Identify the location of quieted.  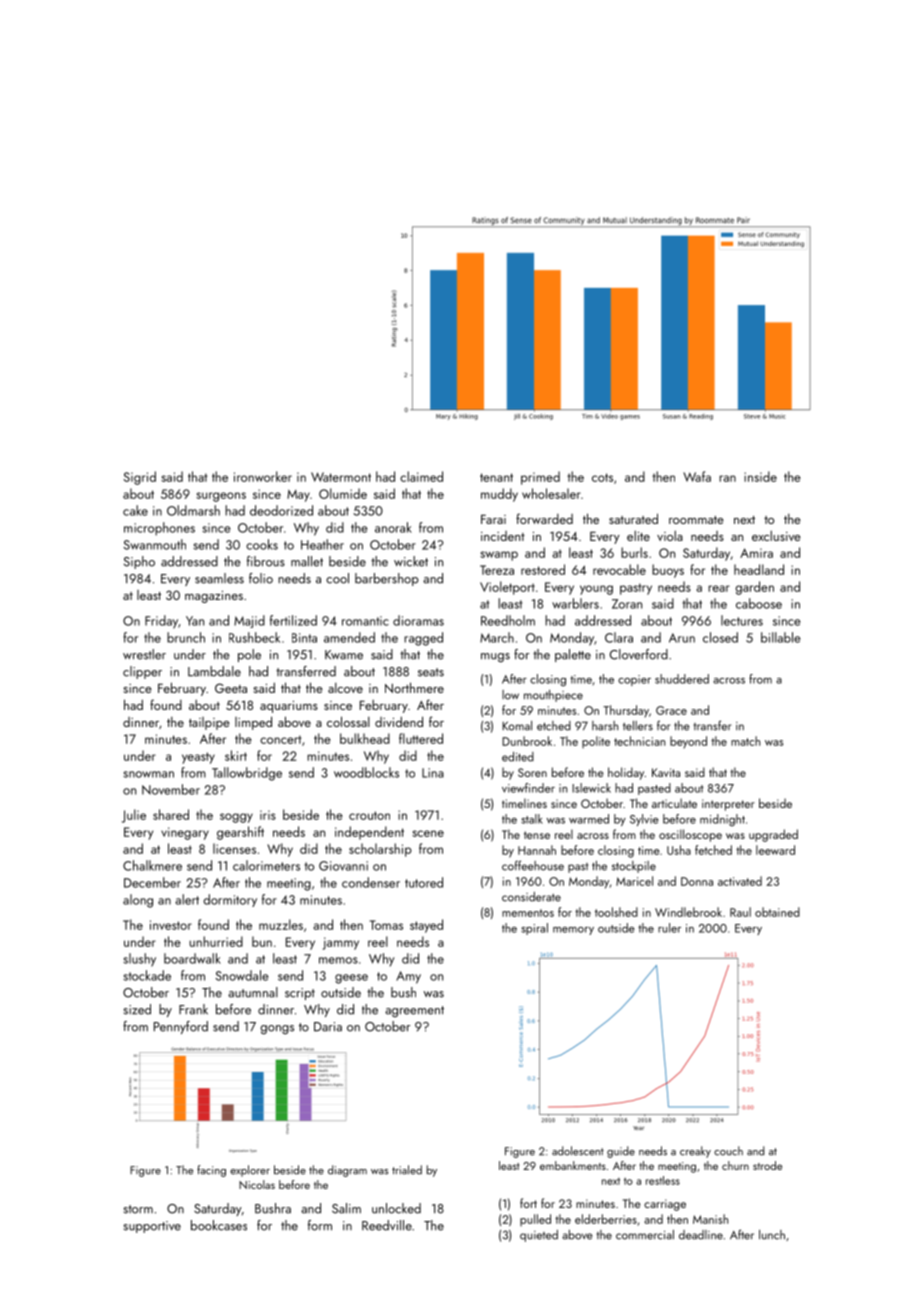
(539, 1236).
